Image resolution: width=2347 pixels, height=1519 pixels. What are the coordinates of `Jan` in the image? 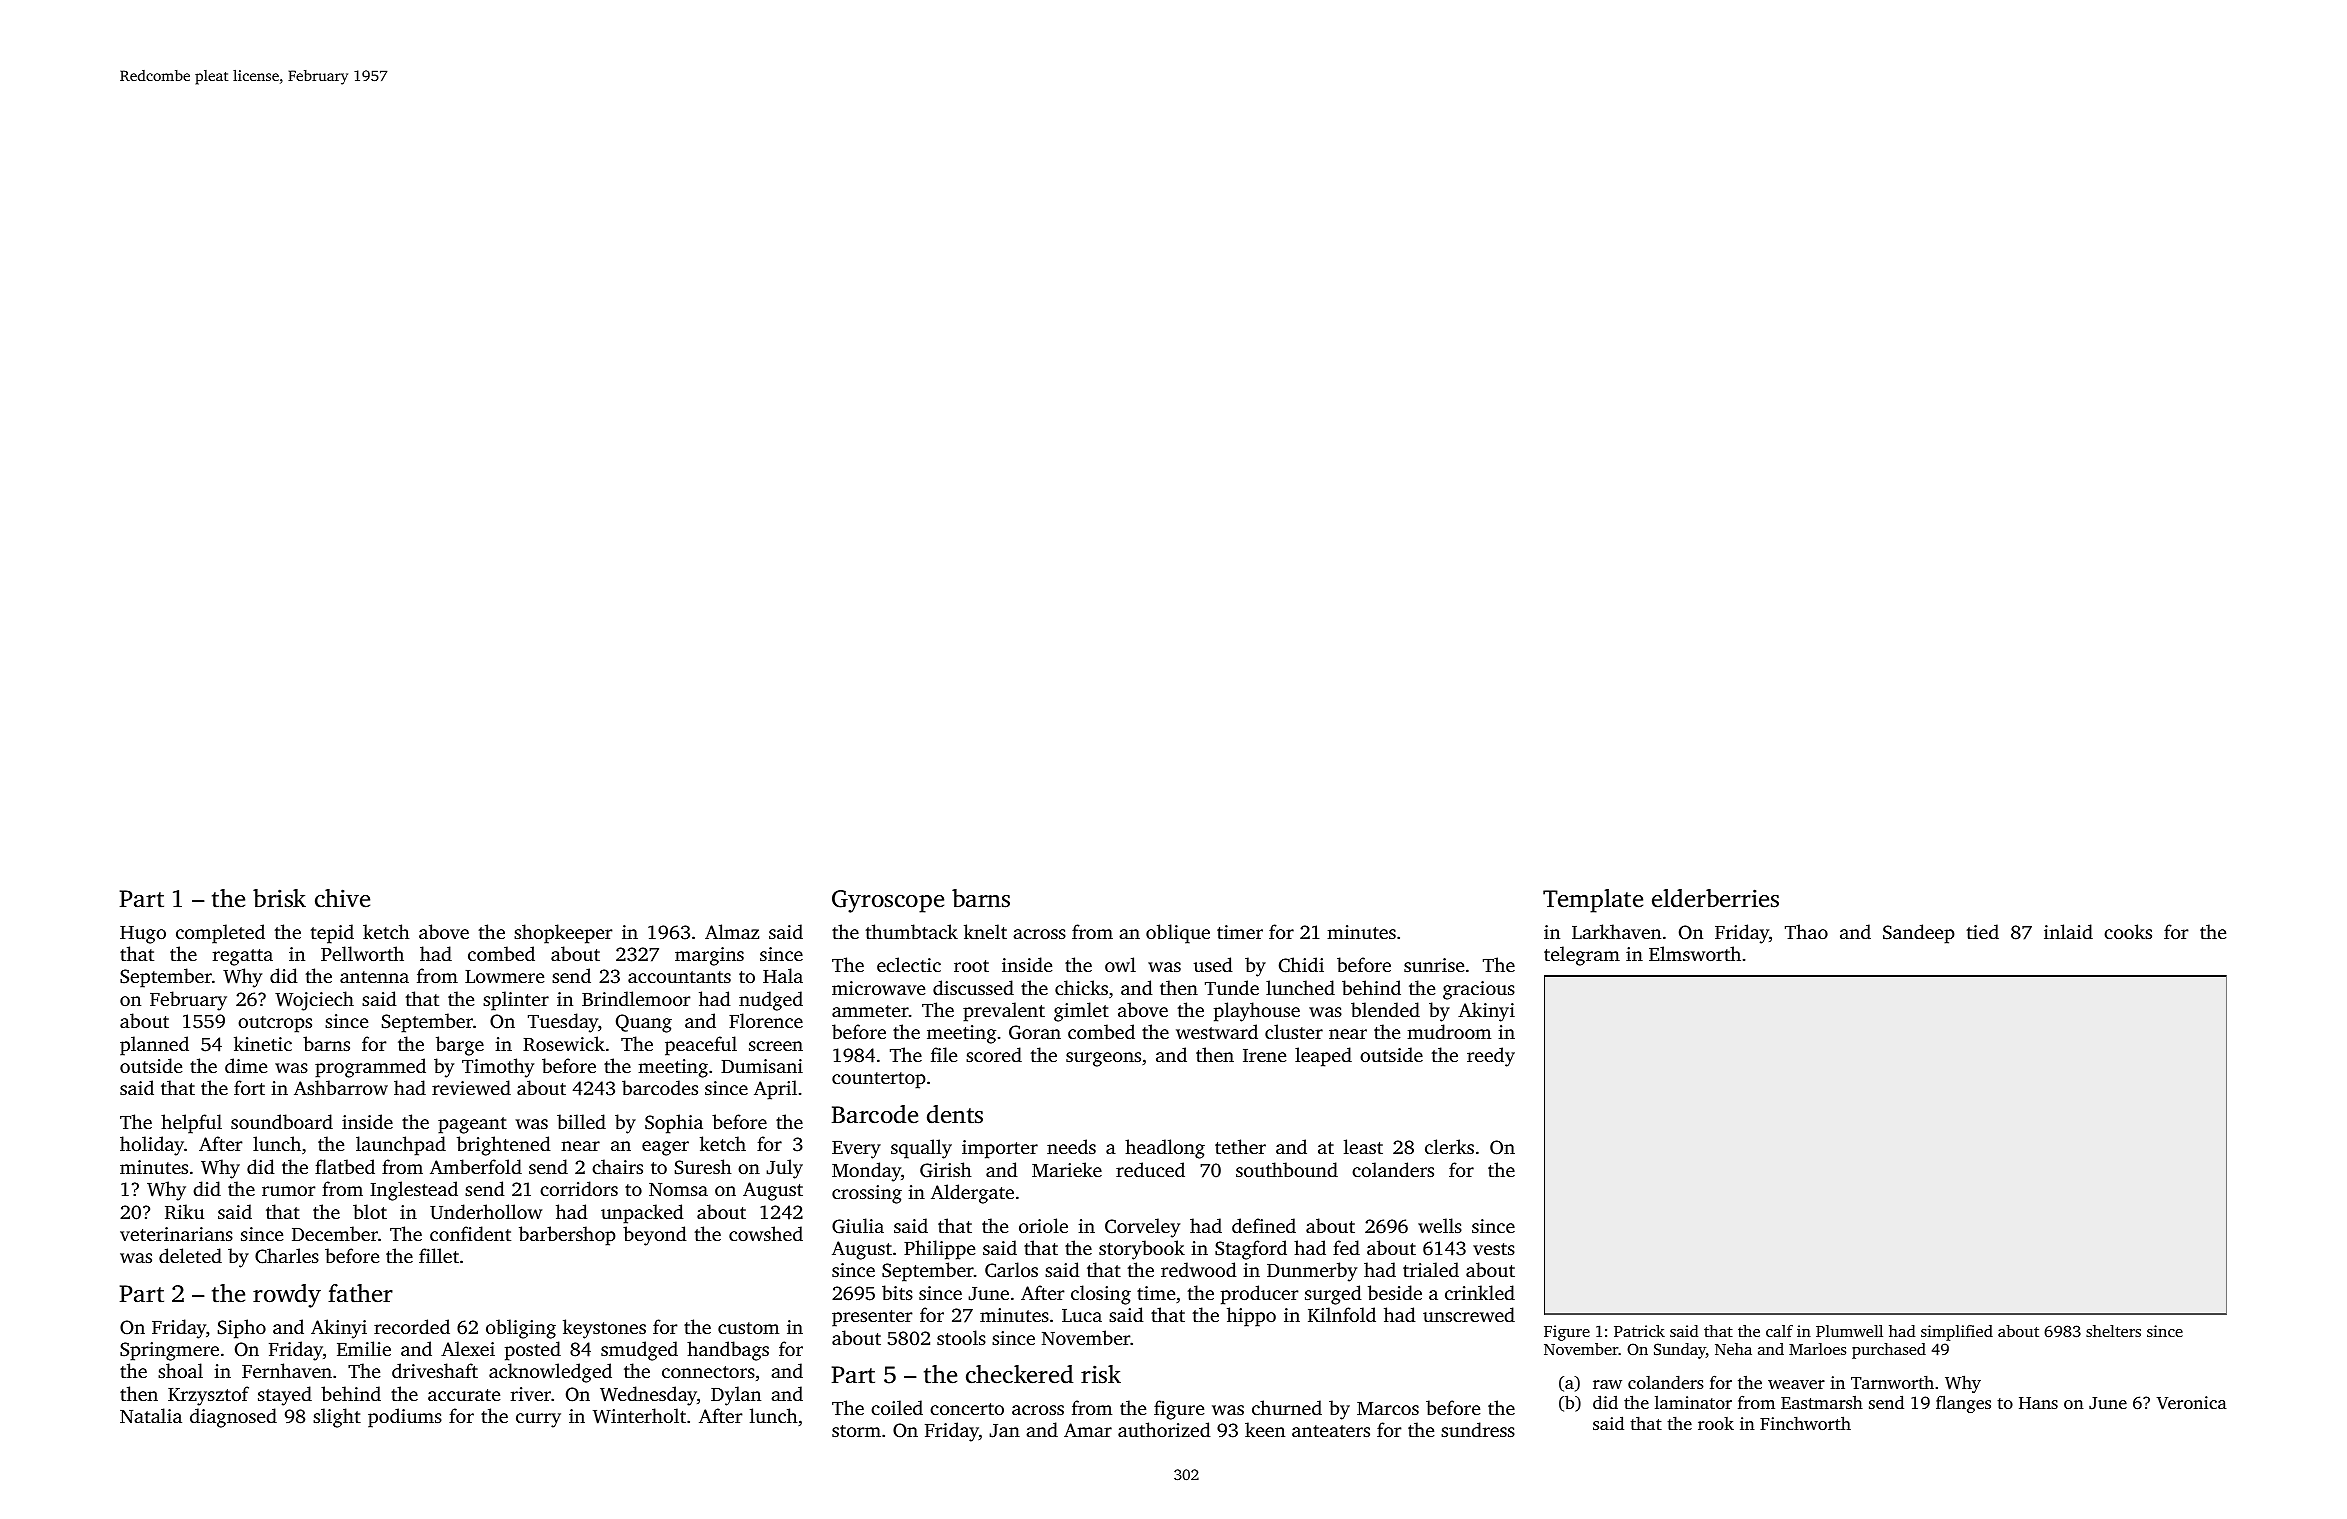 It's located at (1004, 1431).
